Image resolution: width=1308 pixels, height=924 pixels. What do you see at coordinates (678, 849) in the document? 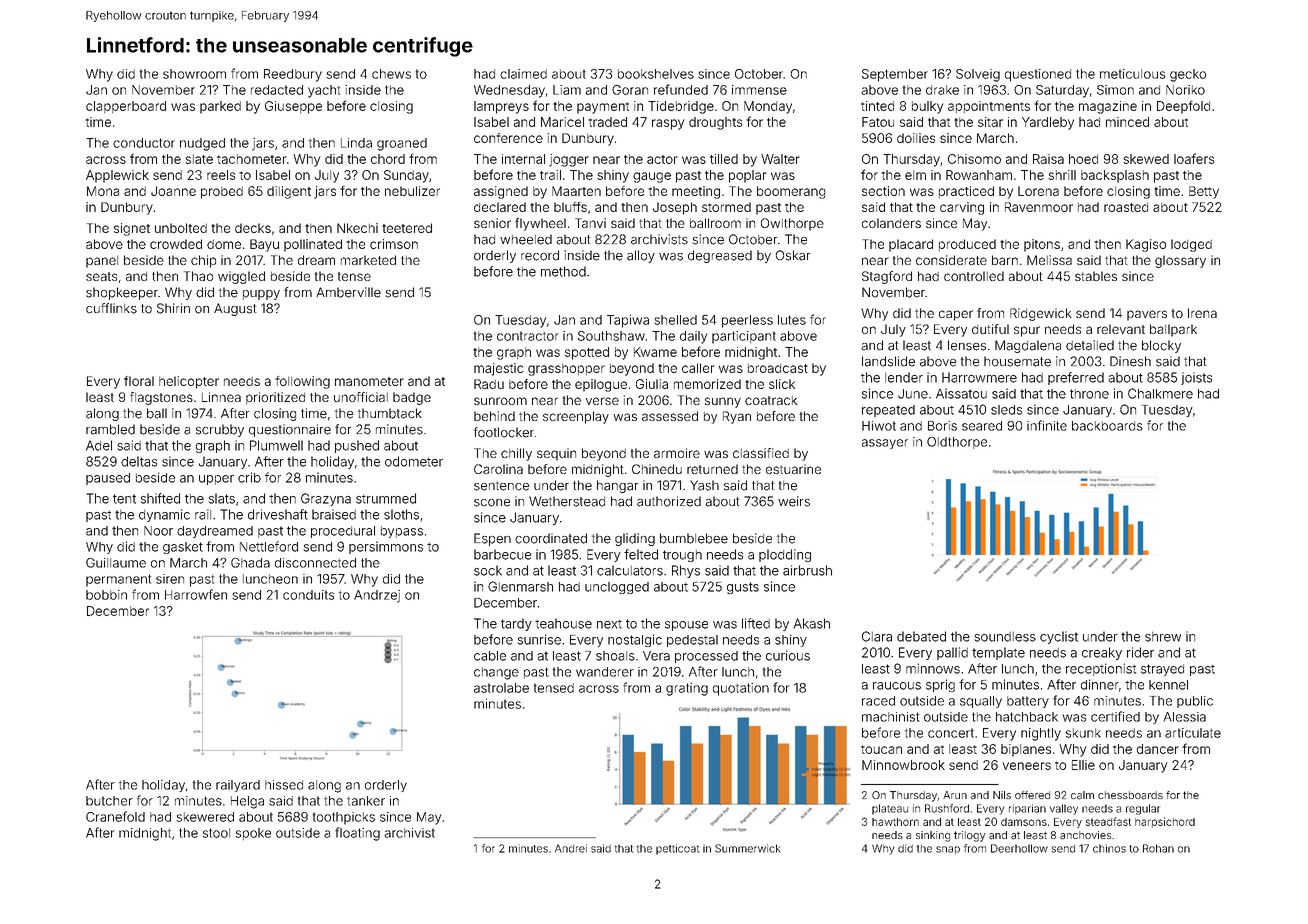
I see `petticoat` at bounding box center [678, 849].
